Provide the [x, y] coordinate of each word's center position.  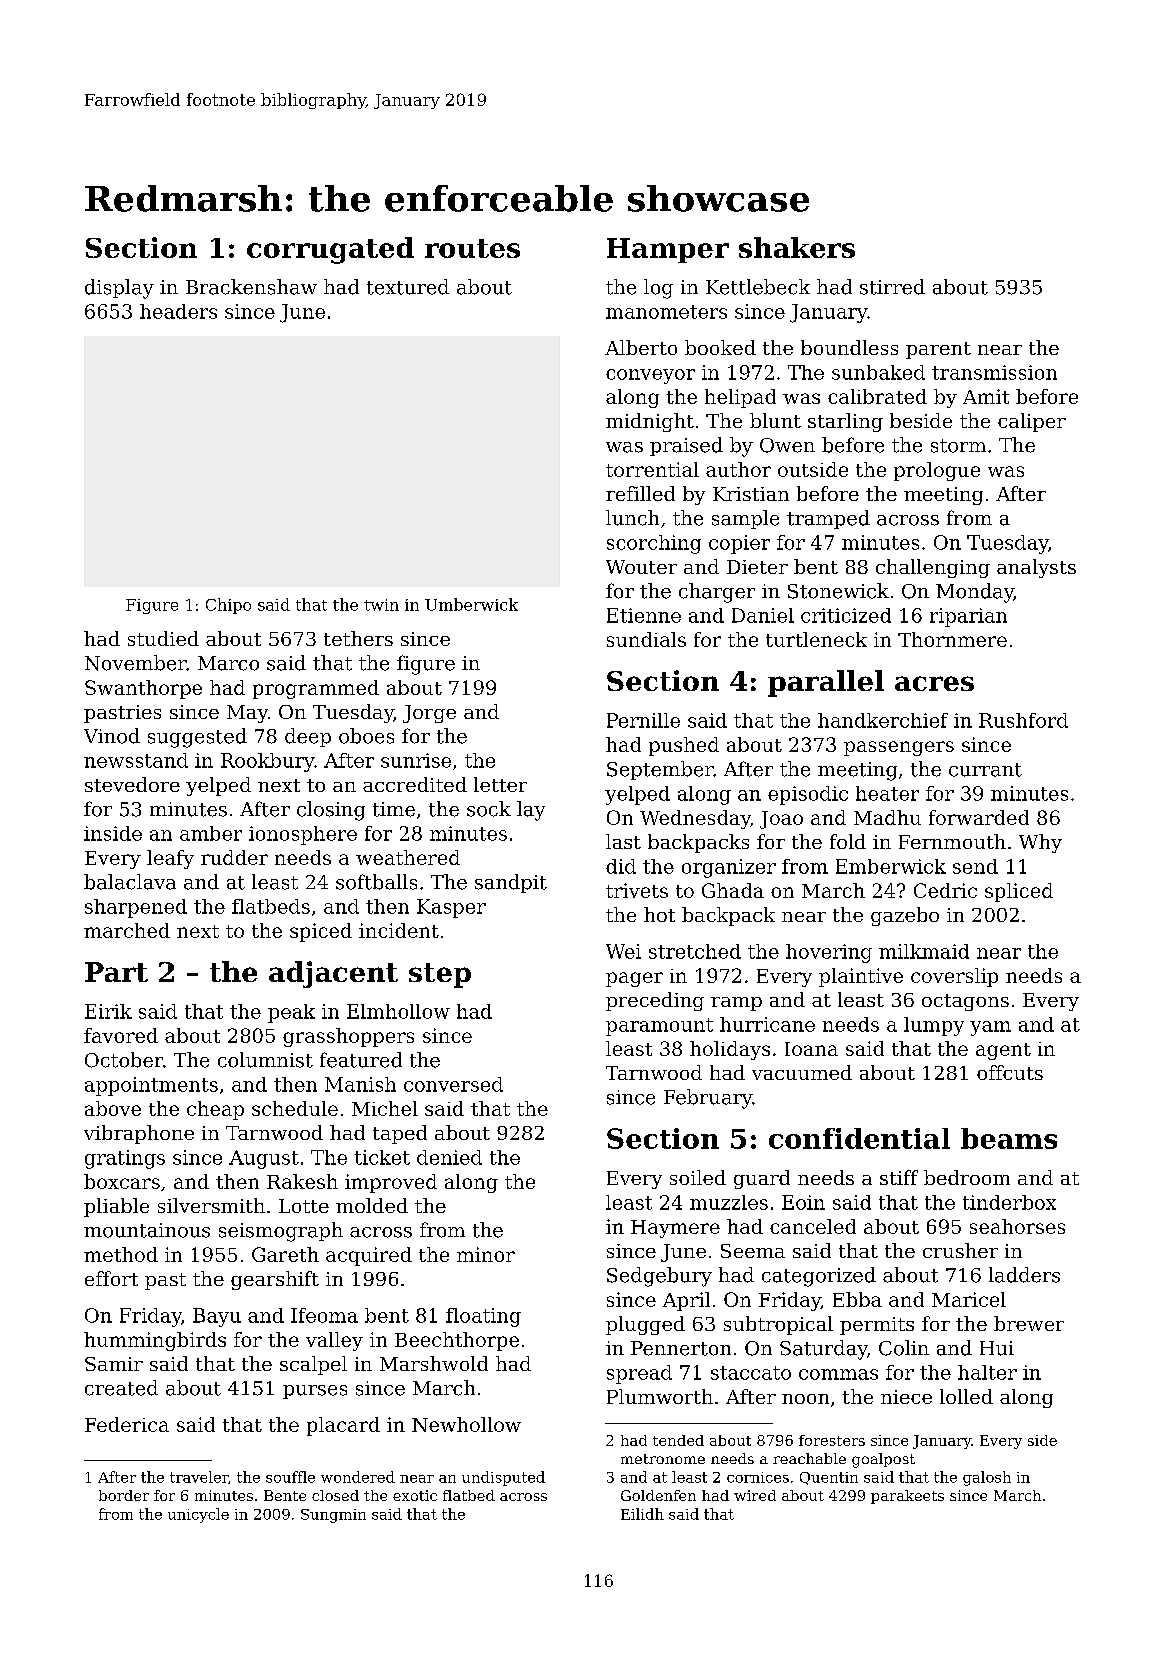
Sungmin [333, 1516]
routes [472, 248]
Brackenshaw [251, 287]
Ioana [811, 1049]
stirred [892, 287]
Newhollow [466, 1424]
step [440, 975]
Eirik [108, 1011]
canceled [813, 1226]
